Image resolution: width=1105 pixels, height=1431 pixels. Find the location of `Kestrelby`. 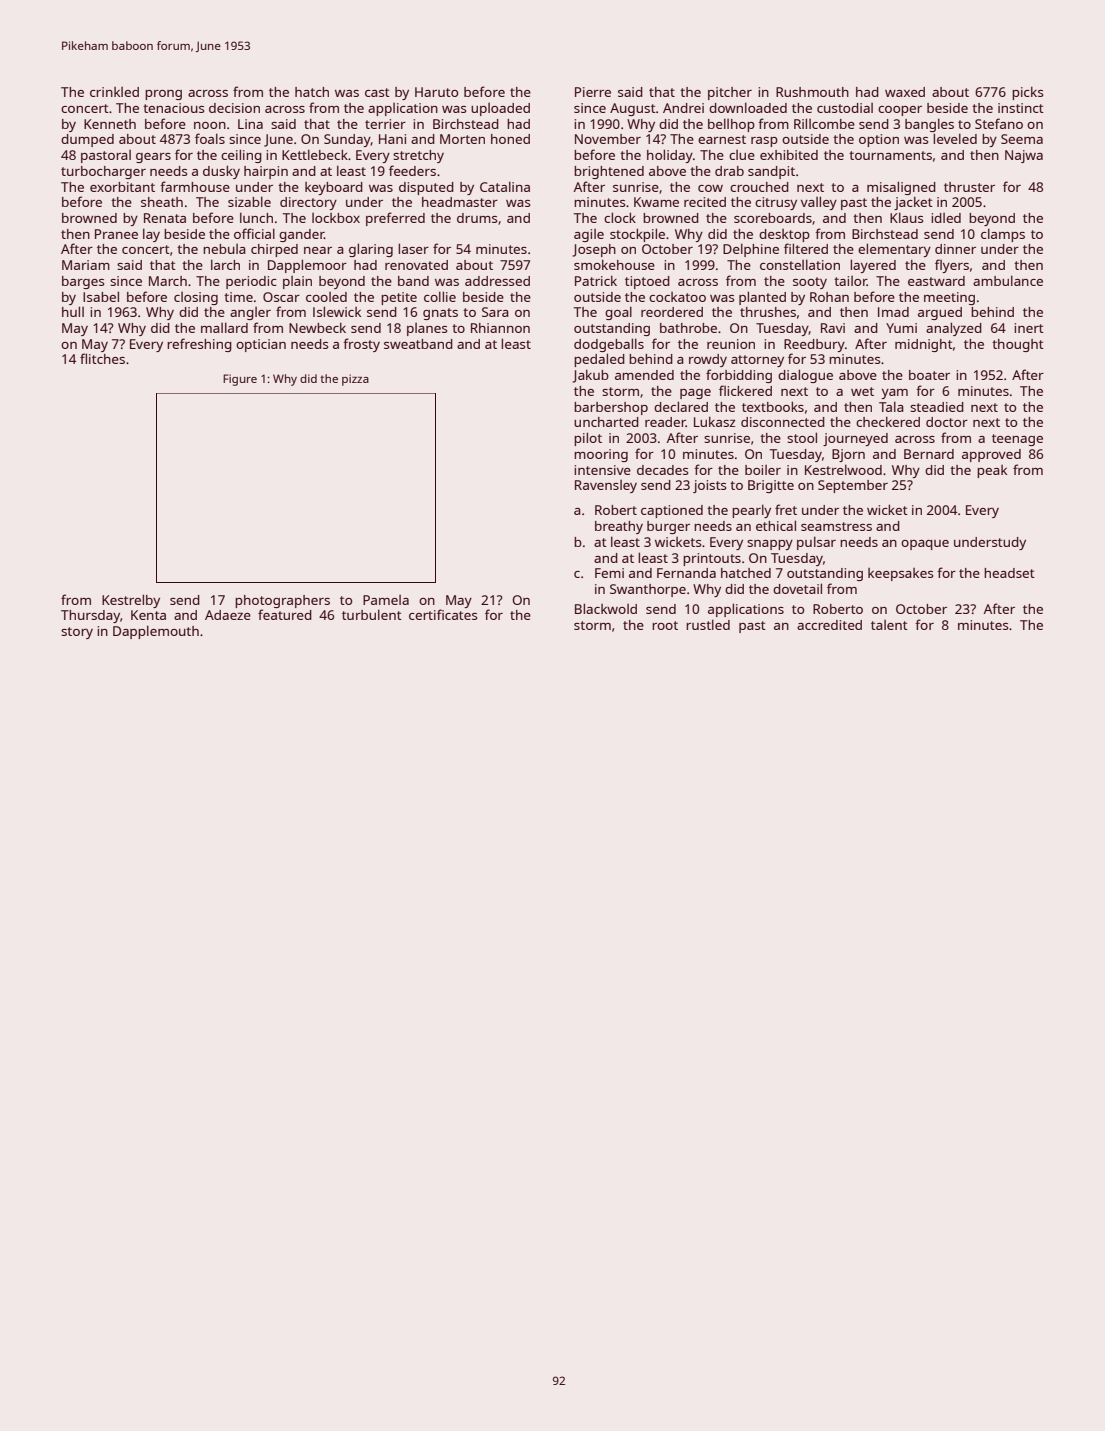

Kestrelby is located at coordinates (131, 601).
